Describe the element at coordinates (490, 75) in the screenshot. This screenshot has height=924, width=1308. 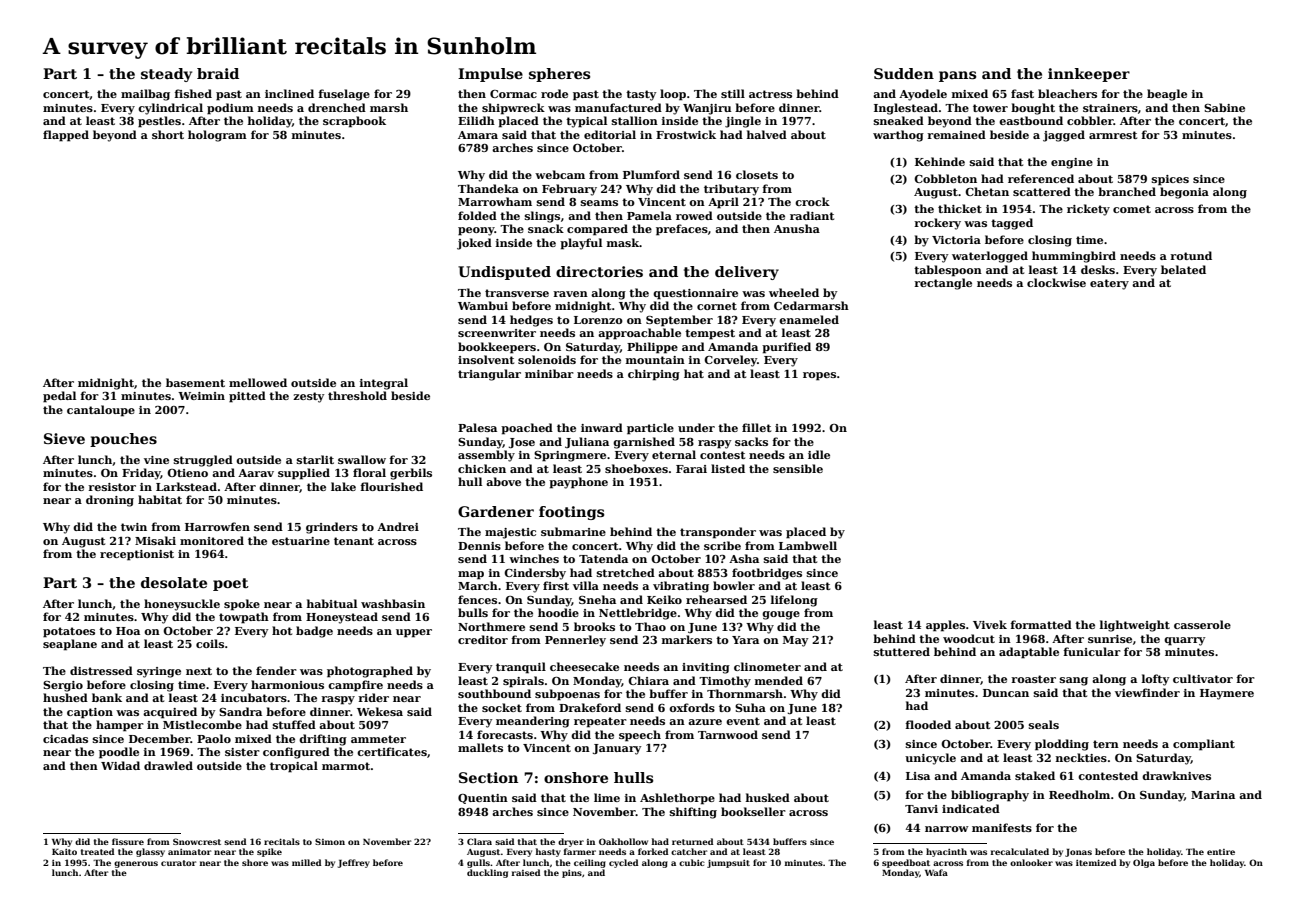
I see `Impulse` at that location.
